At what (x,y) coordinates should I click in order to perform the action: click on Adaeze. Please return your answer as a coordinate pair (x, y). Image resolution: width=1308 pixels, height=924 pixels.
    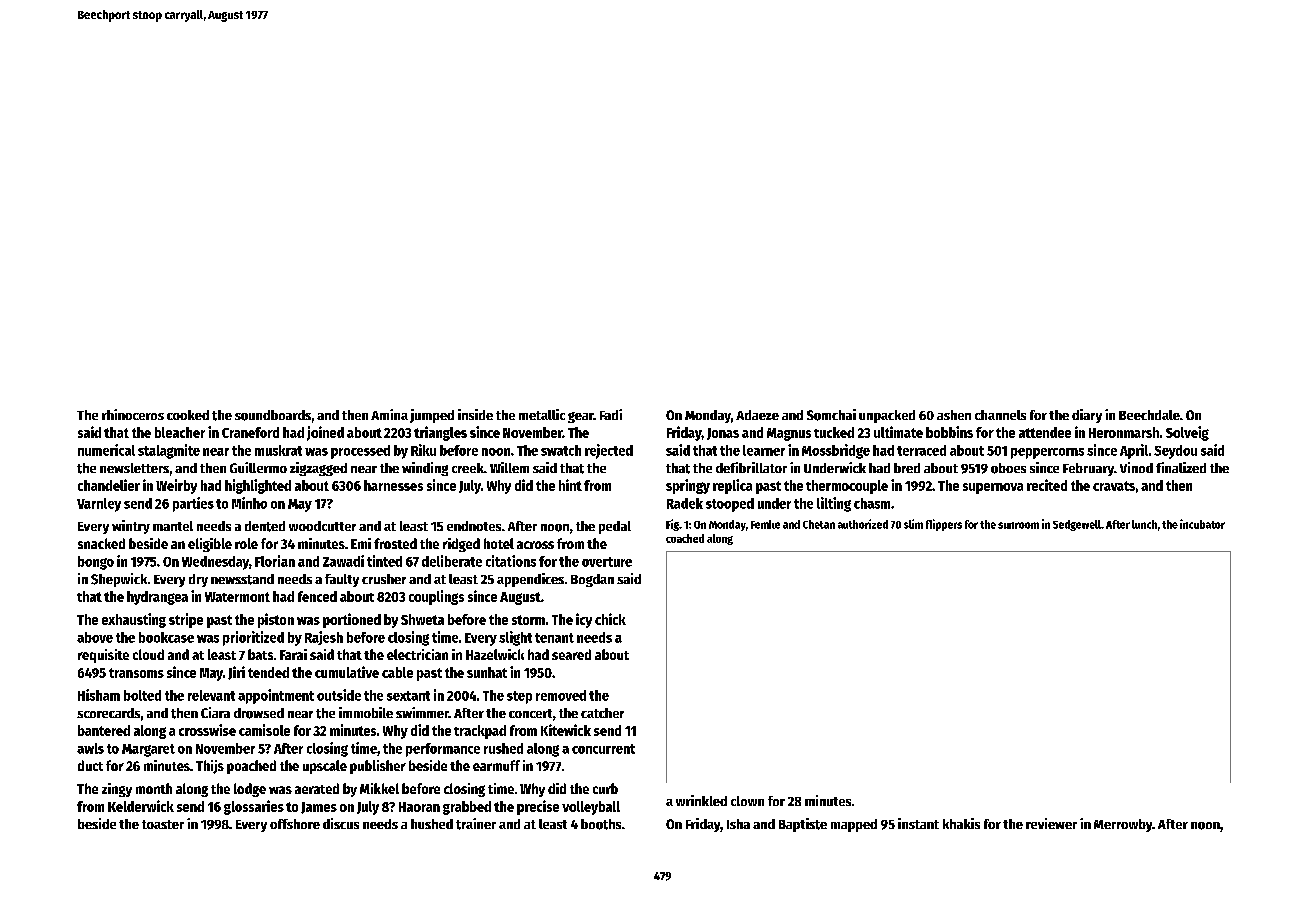
    Looking at the image, I should click on (757, 415).
